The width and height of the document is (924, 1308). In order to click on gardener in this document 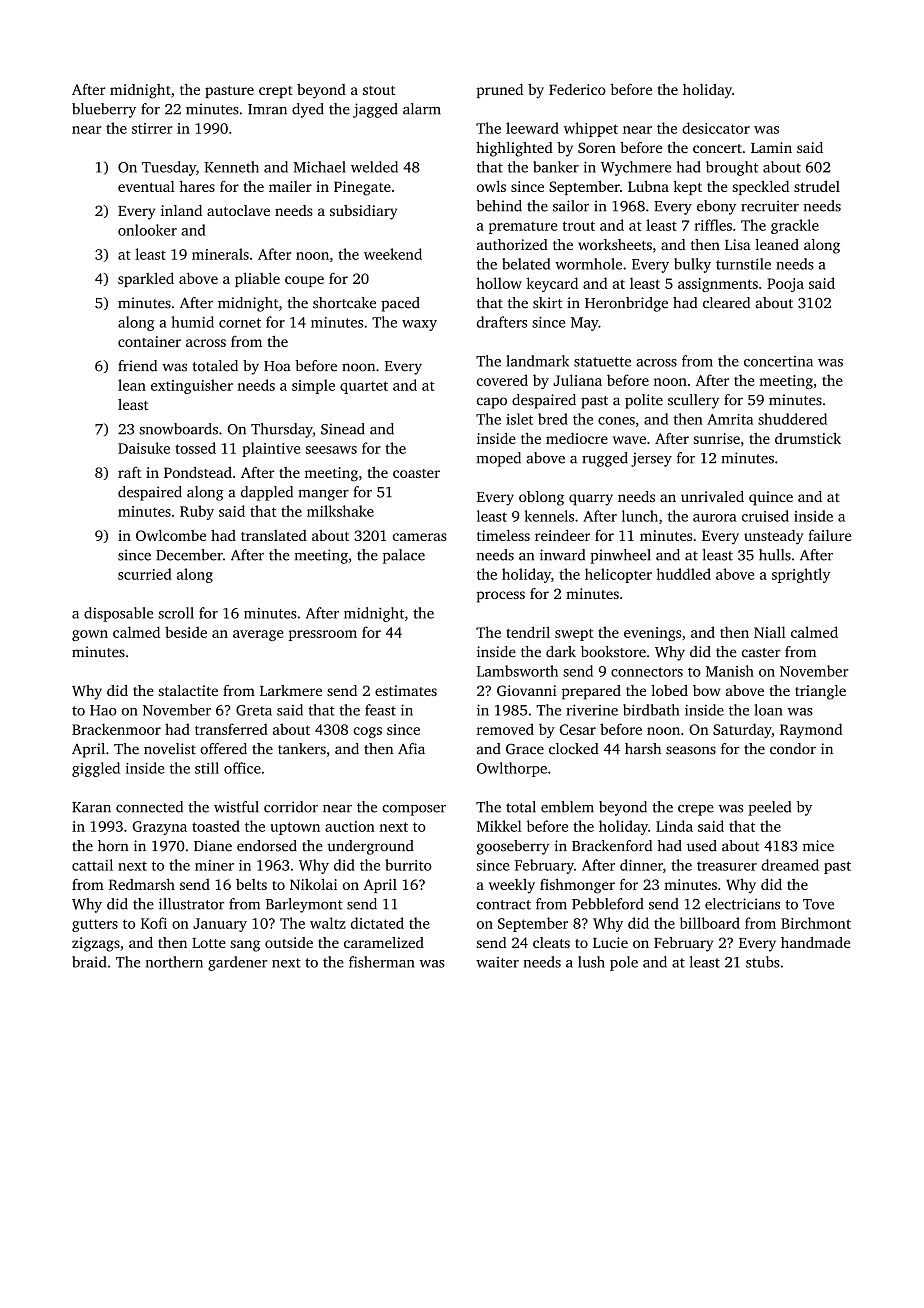, I will do `click(238, 963)`.
